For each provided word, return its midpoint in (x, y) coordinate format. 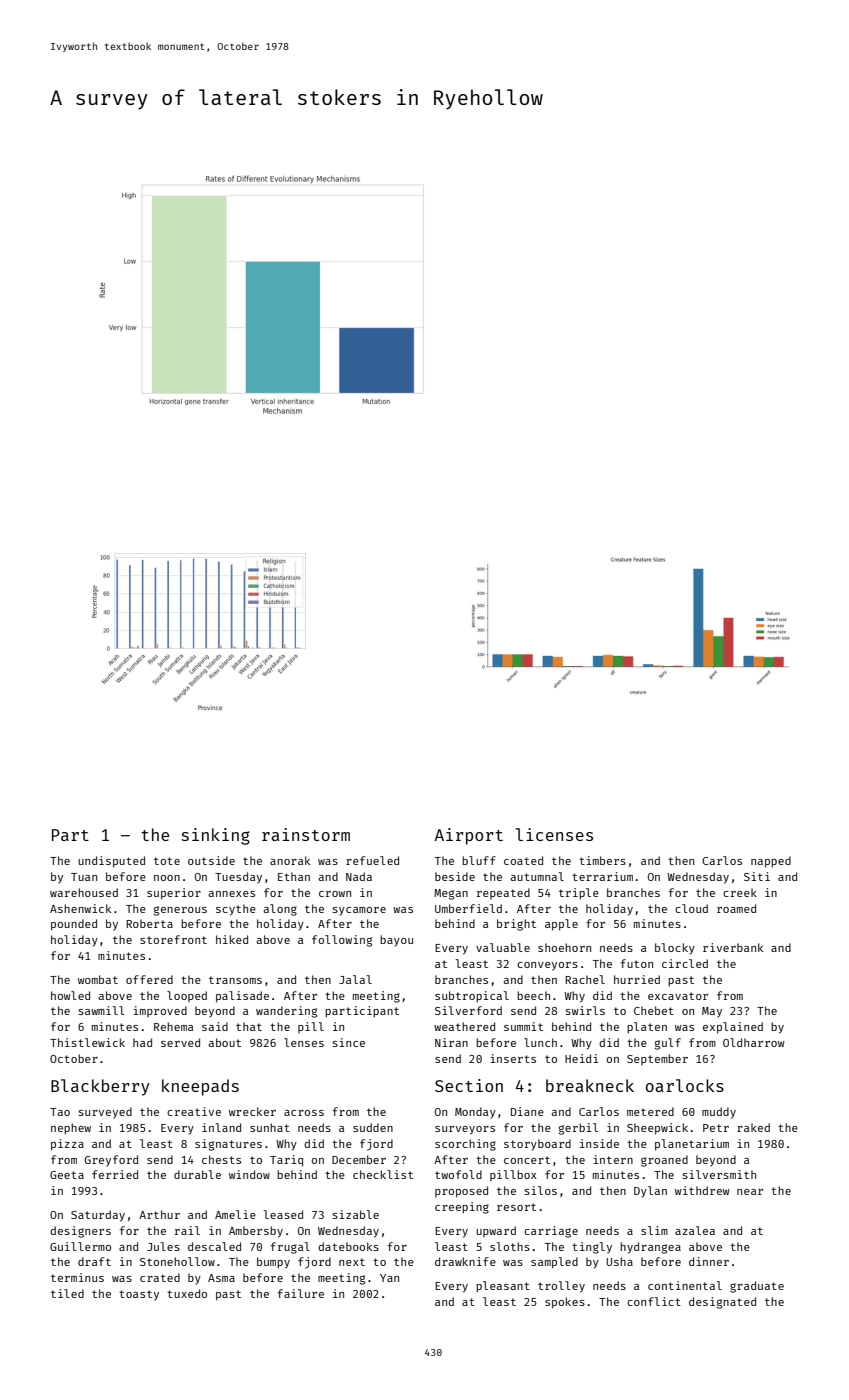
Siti (757, 876)
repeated (503, 893)
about (224, 1042)
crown (335, 894)
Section (469, 1085)
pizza (67, 1145)
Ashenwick (80, 908)
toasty (139, 1295)
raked (753, 1127)
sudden (373, 1127)
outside (211, 860)
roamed (736, 908)
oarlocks (685, 1085)
